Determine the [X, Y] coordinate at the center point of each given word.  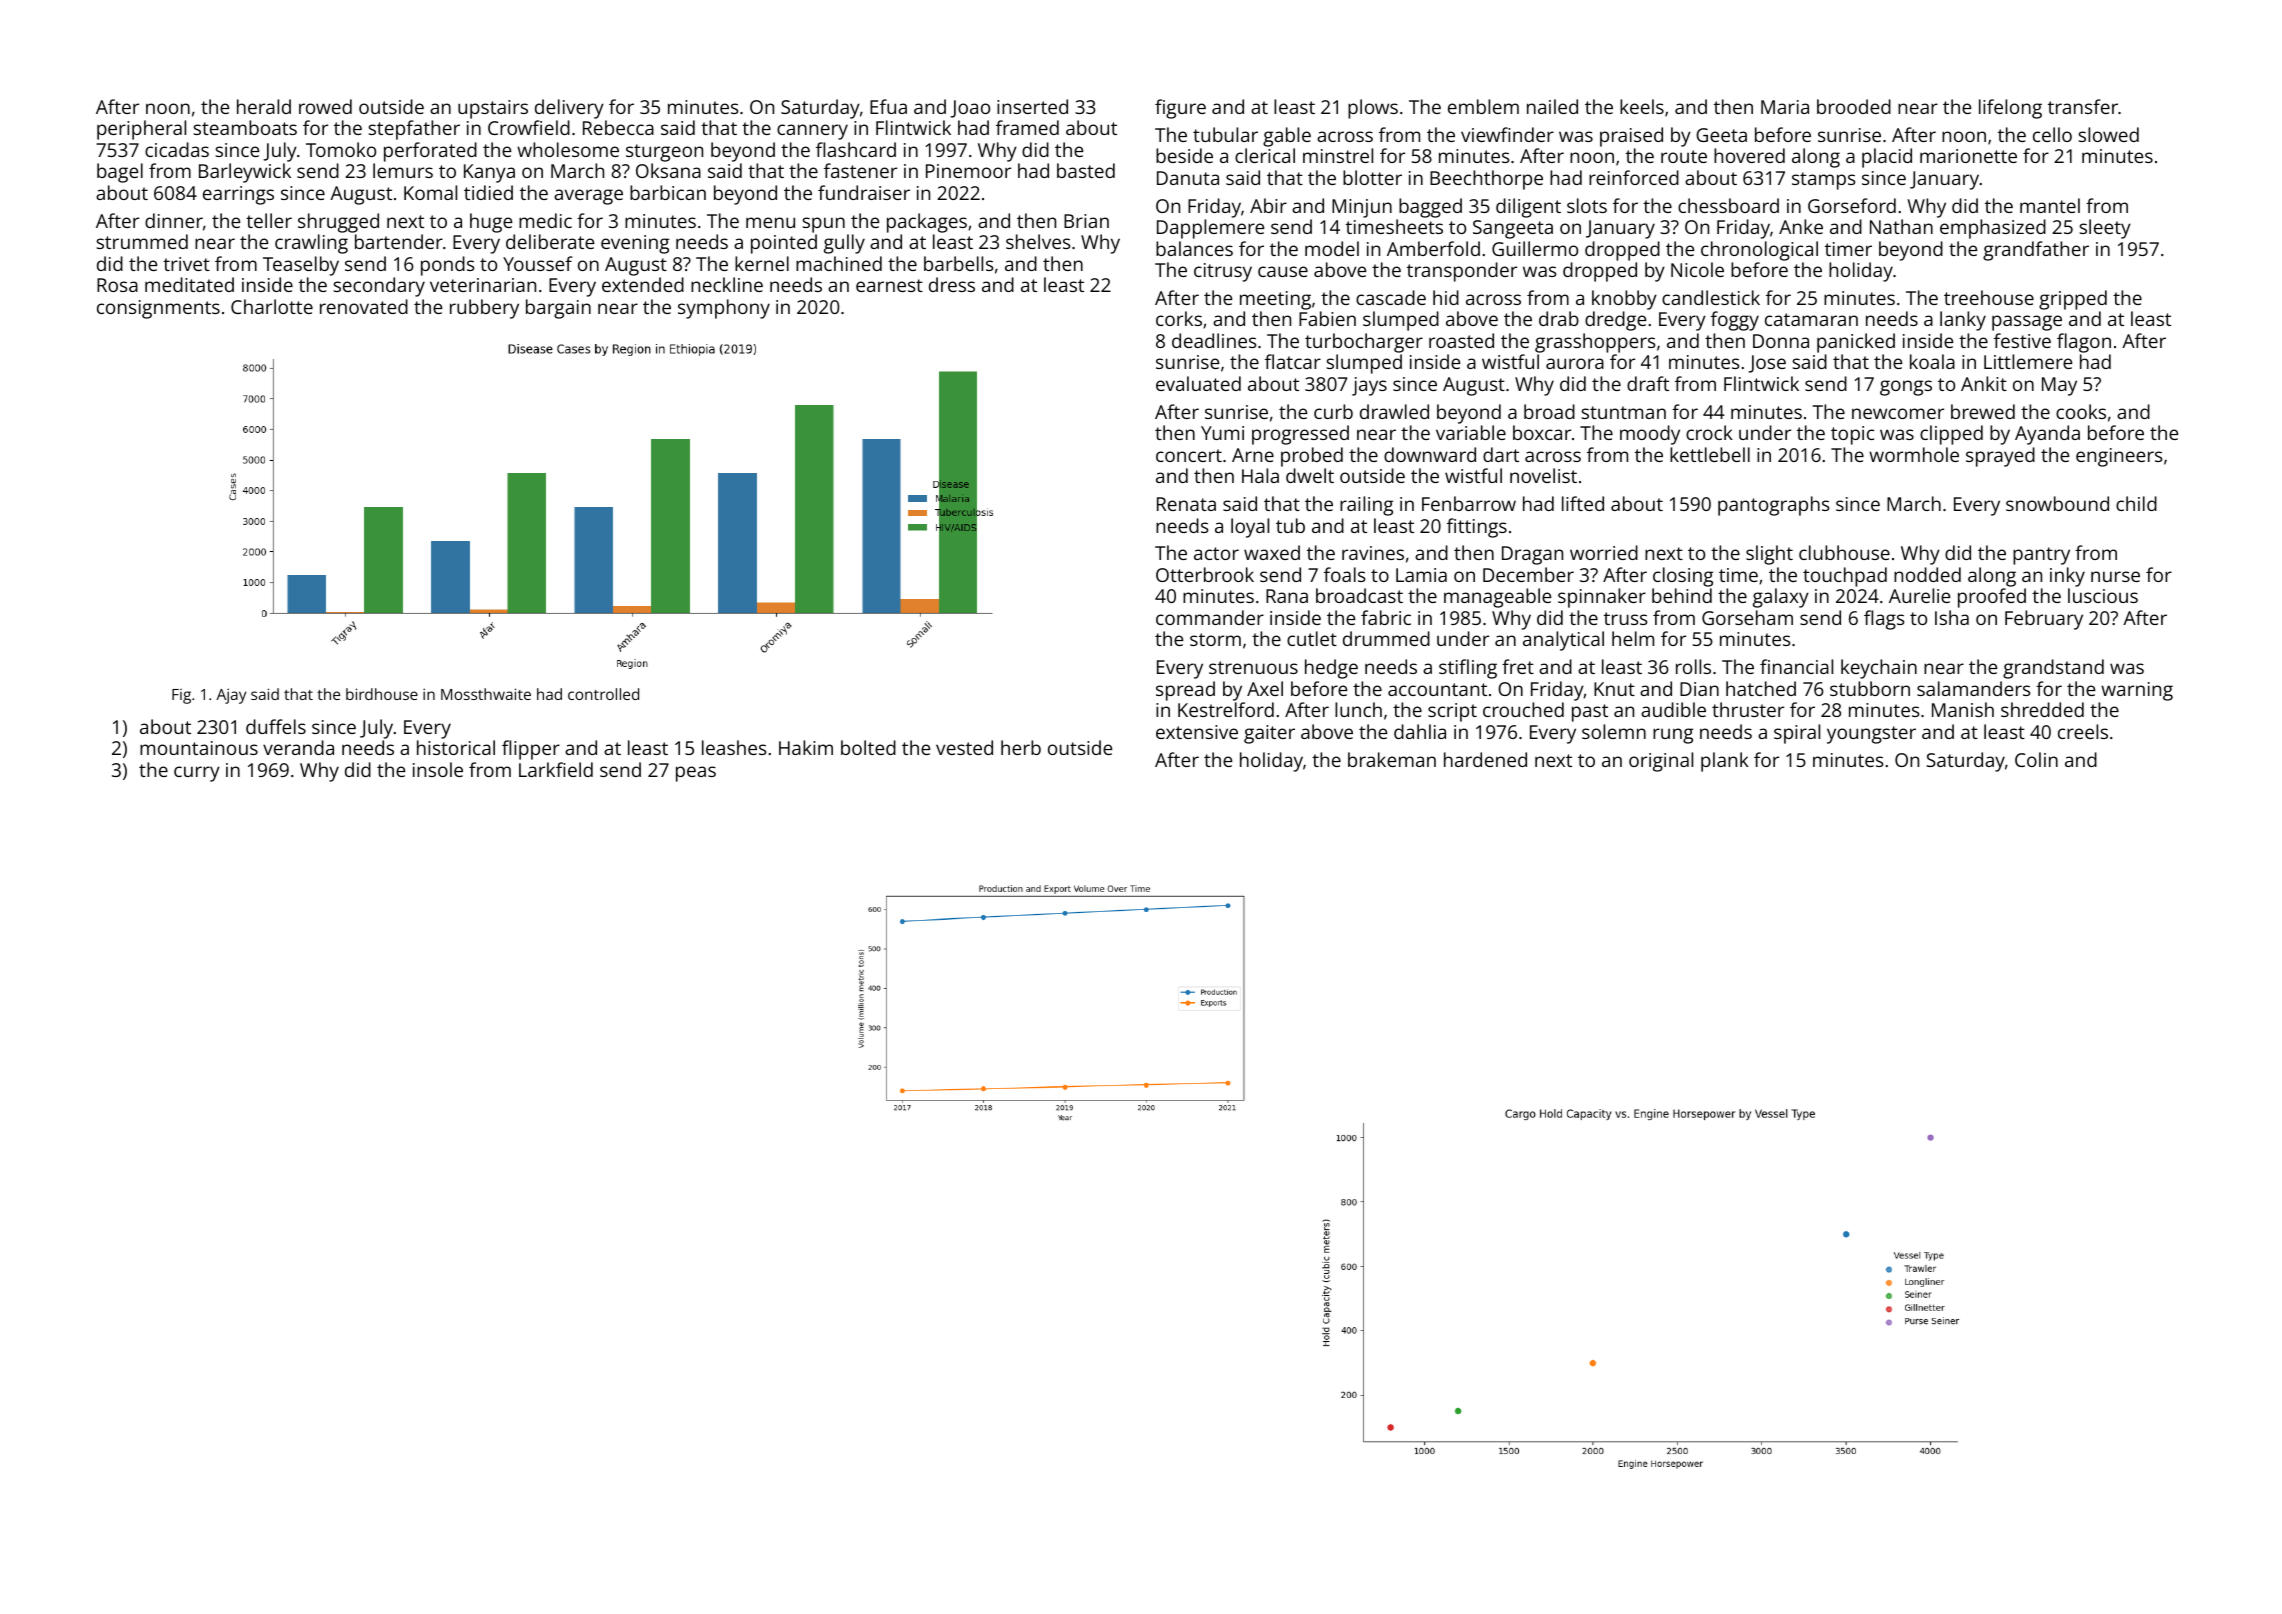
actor [1216, 553]
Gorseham [1747, 617]
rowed [325, 106]
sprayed [2000, 457]
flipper [531, 750]
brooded [1854, 106]
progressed [1300, 435]
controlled [603, 694]
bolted [868, 747]
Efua [888, 106]
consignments [158, 309]
